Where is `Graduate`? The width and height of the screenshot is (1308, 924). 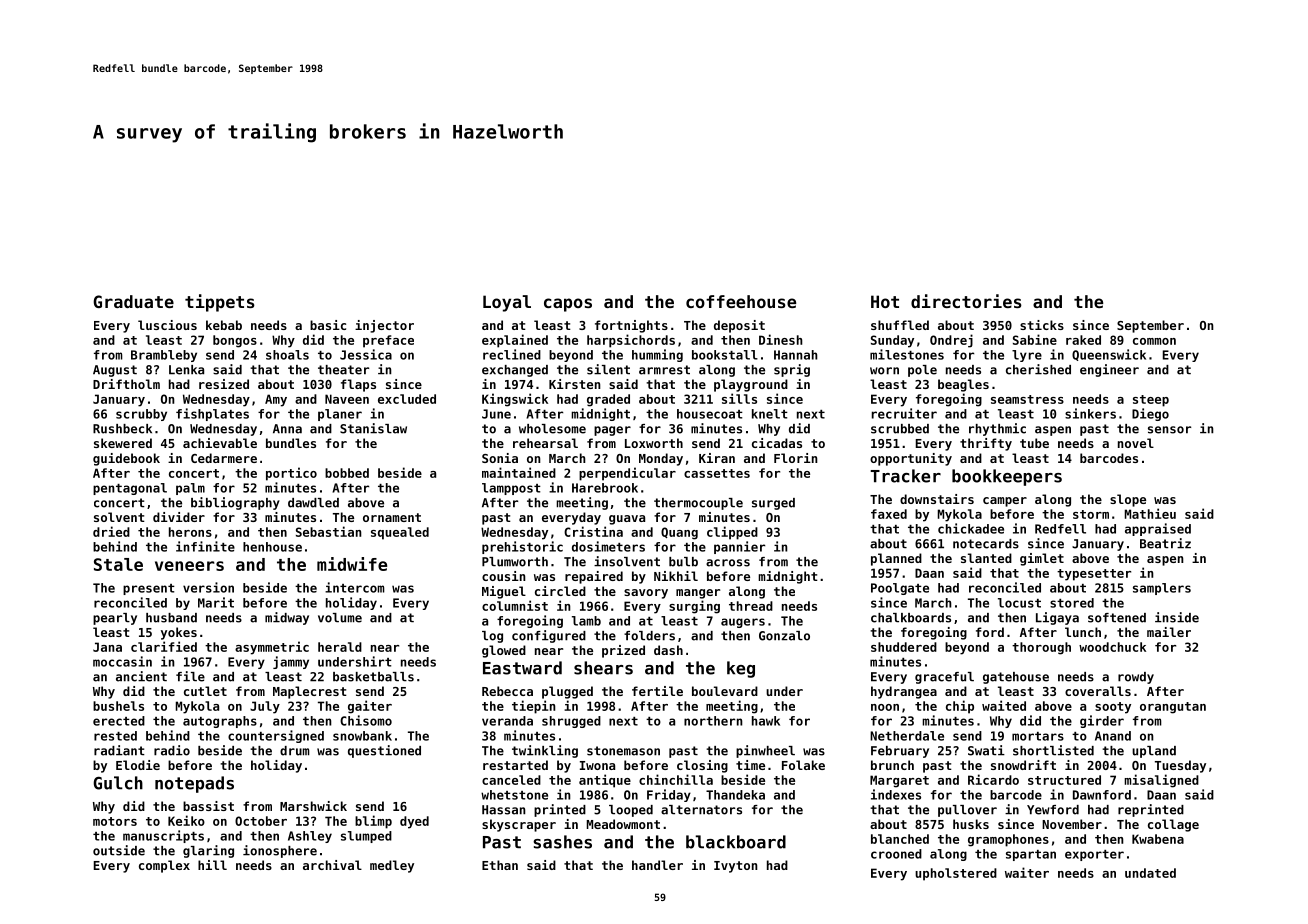 Graduate is located at coordinates (133, 301).
